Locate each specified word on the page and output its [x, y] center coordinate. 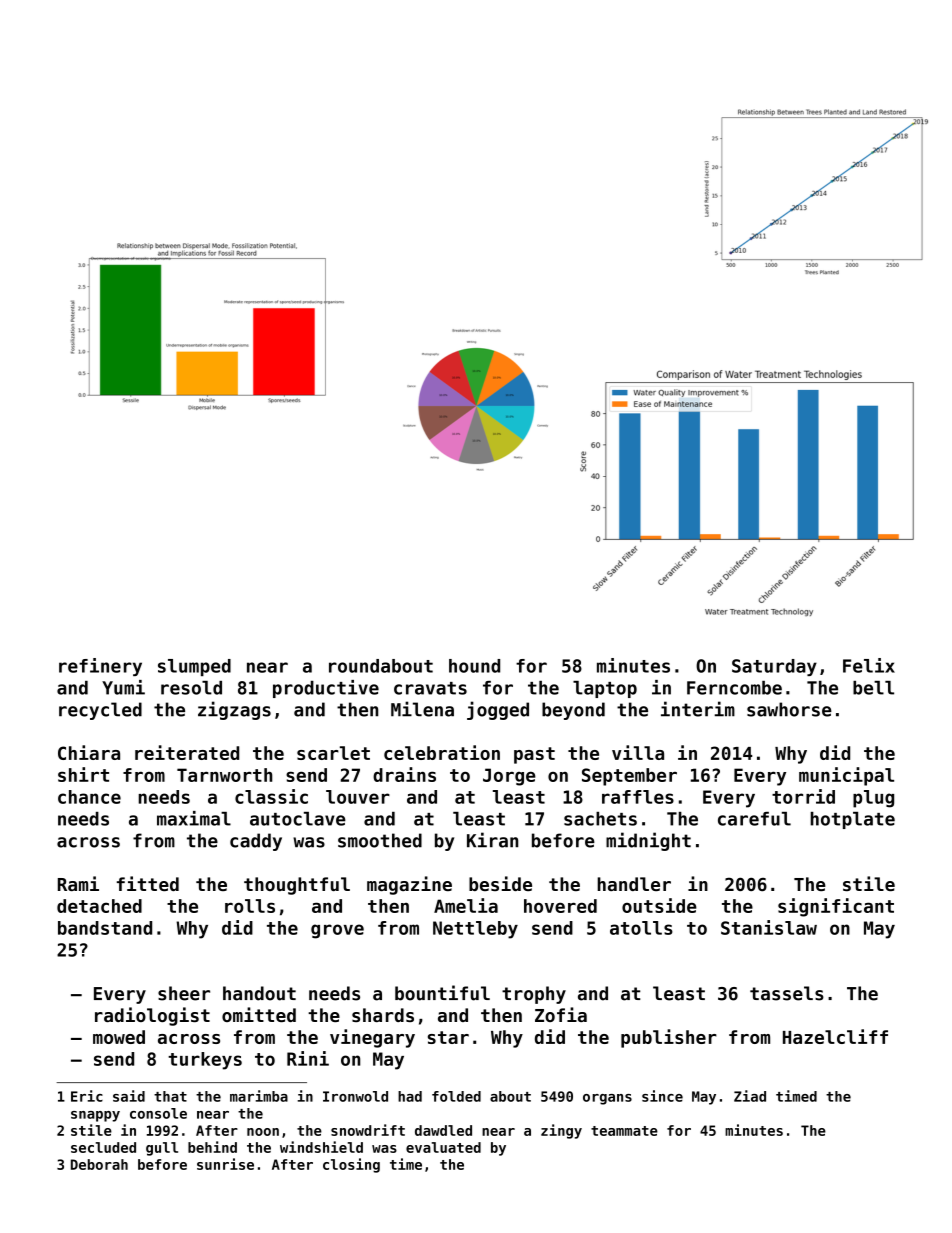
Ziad [750, 1096]
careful [754, 819]
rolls [250, 906]
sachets [600, 819]
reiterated [187, 752]
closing [351, 1165]
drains [404, 774]
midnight [648, 841]
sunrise [225, 1164]
